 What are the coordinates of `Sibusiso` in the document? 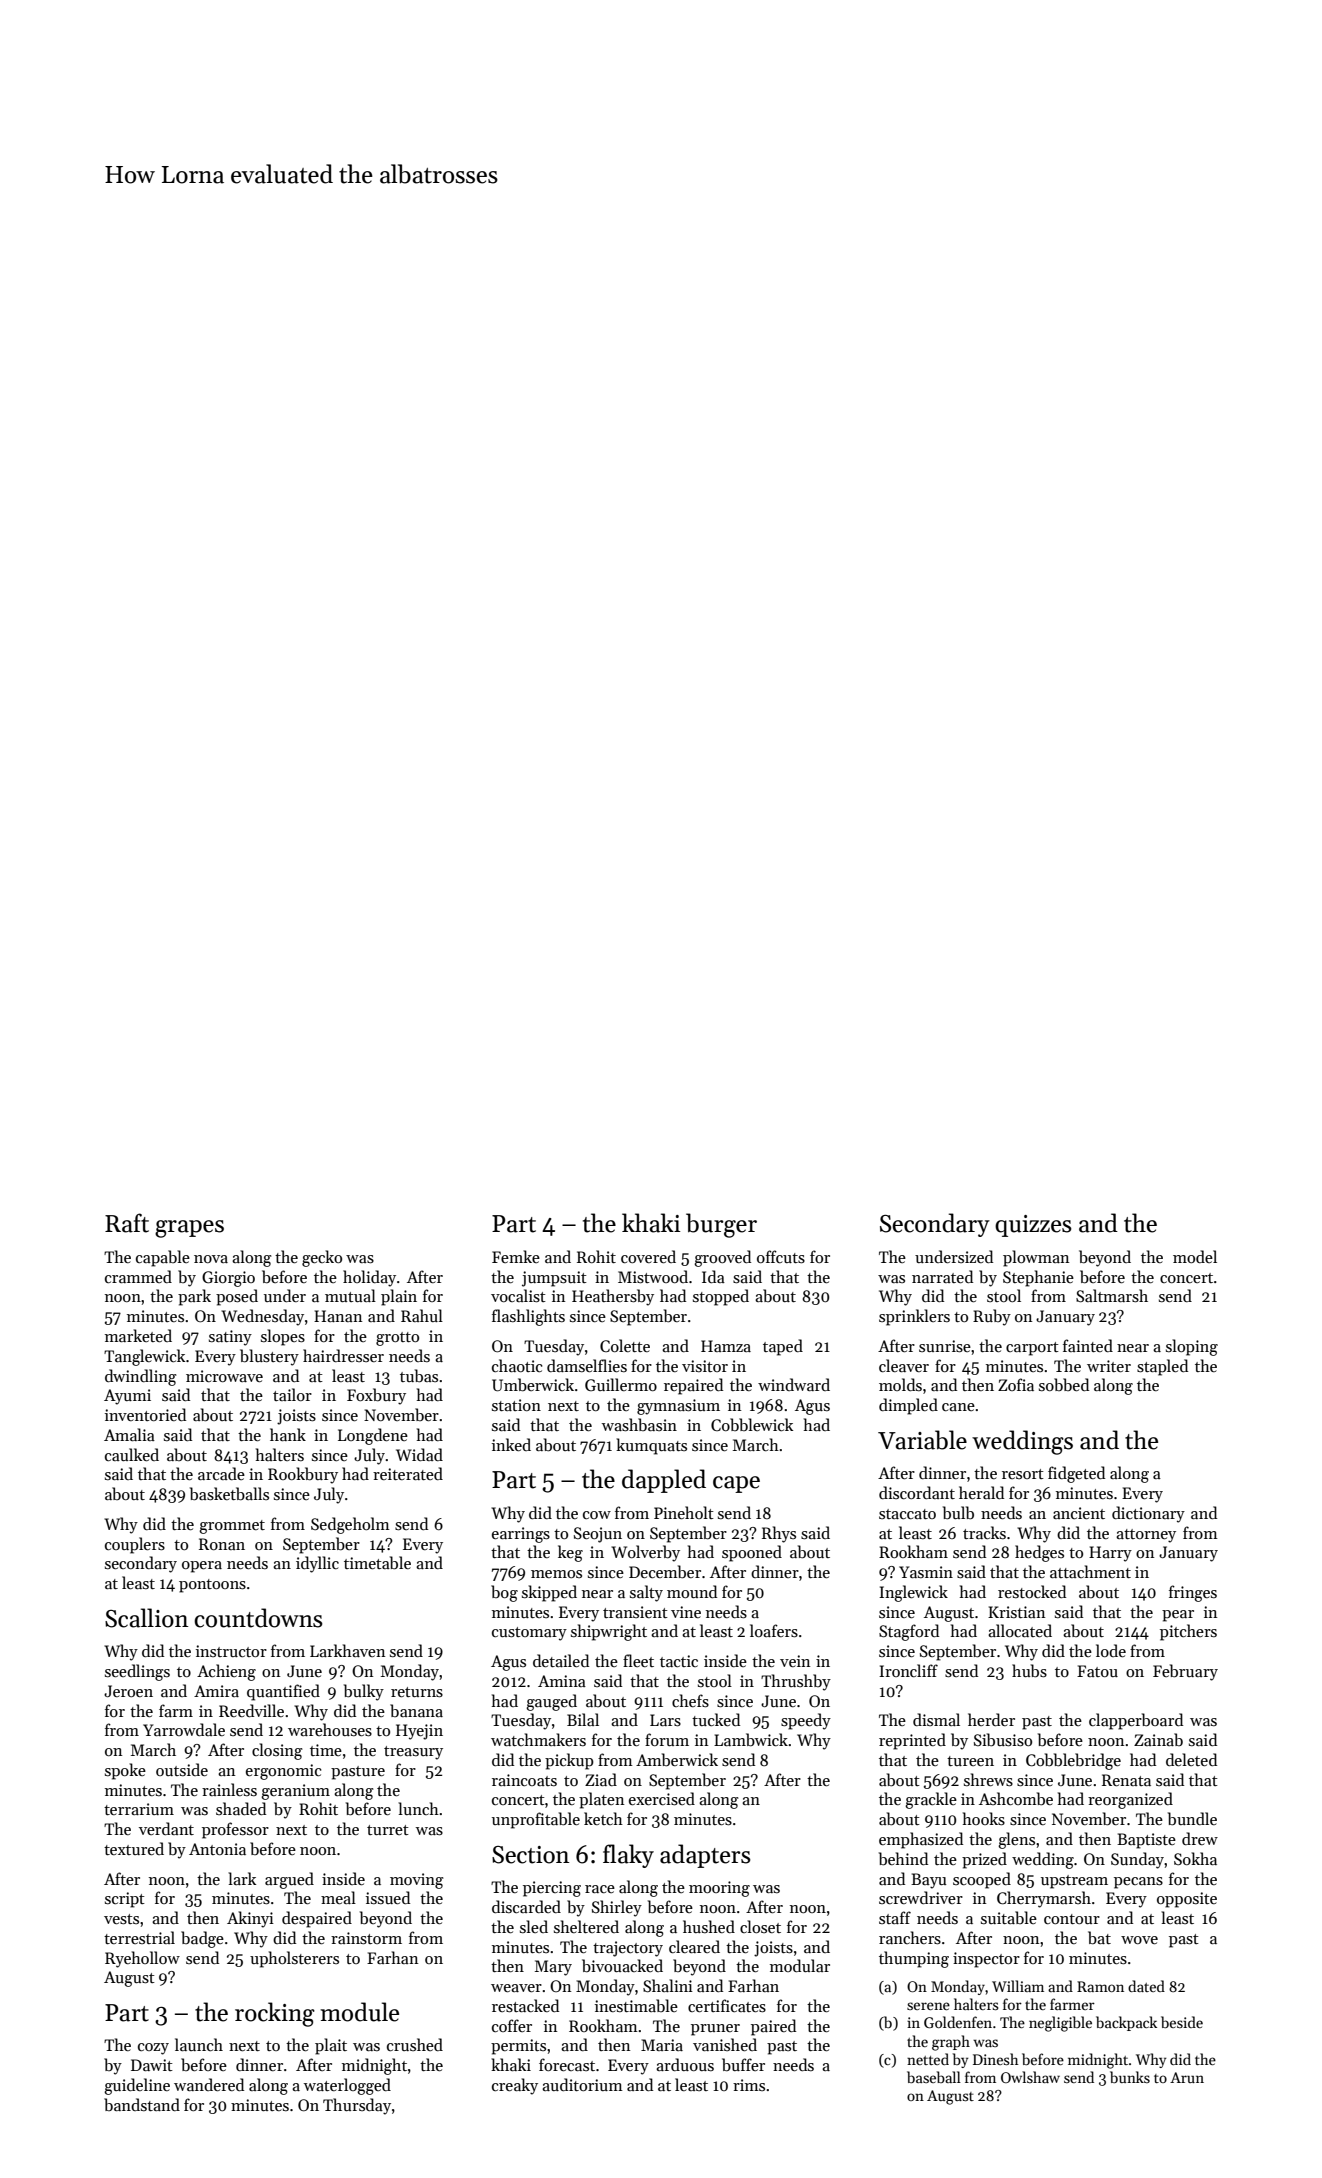 It's located at (1003, 1740).
